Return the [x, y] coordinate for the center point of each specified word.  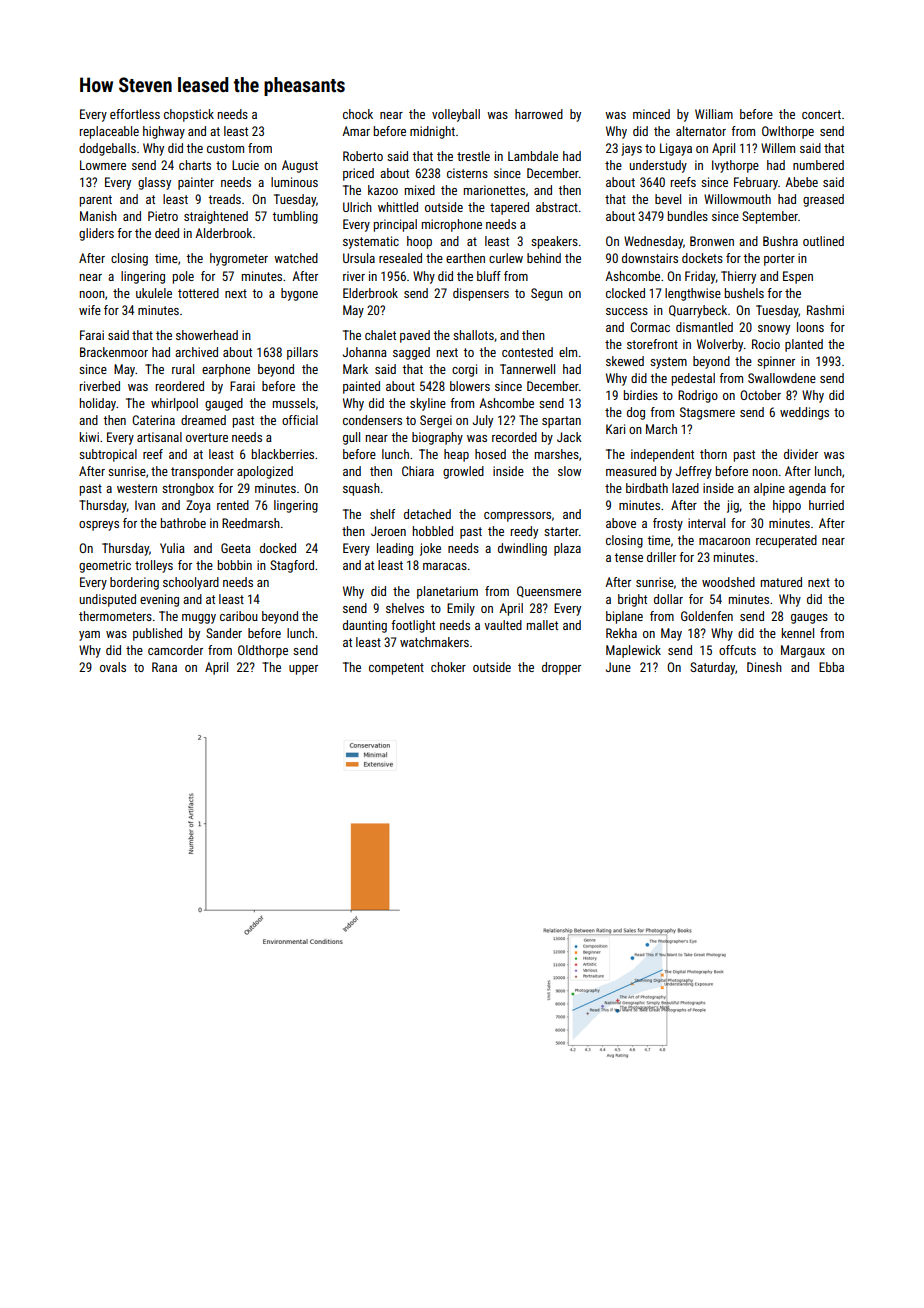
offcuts [737, 650]
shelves [405, 608]
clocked [625, 293]
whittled [398, 207]
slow [569, 471]
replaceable [109, 132]
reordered [180, 386]
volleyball [456, 115]
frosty [668, 524]
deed [167, 233]
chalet [380, 335]
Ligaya [676, 149]
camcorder [175, 650]
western [137, 488]
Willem [778, 148]
